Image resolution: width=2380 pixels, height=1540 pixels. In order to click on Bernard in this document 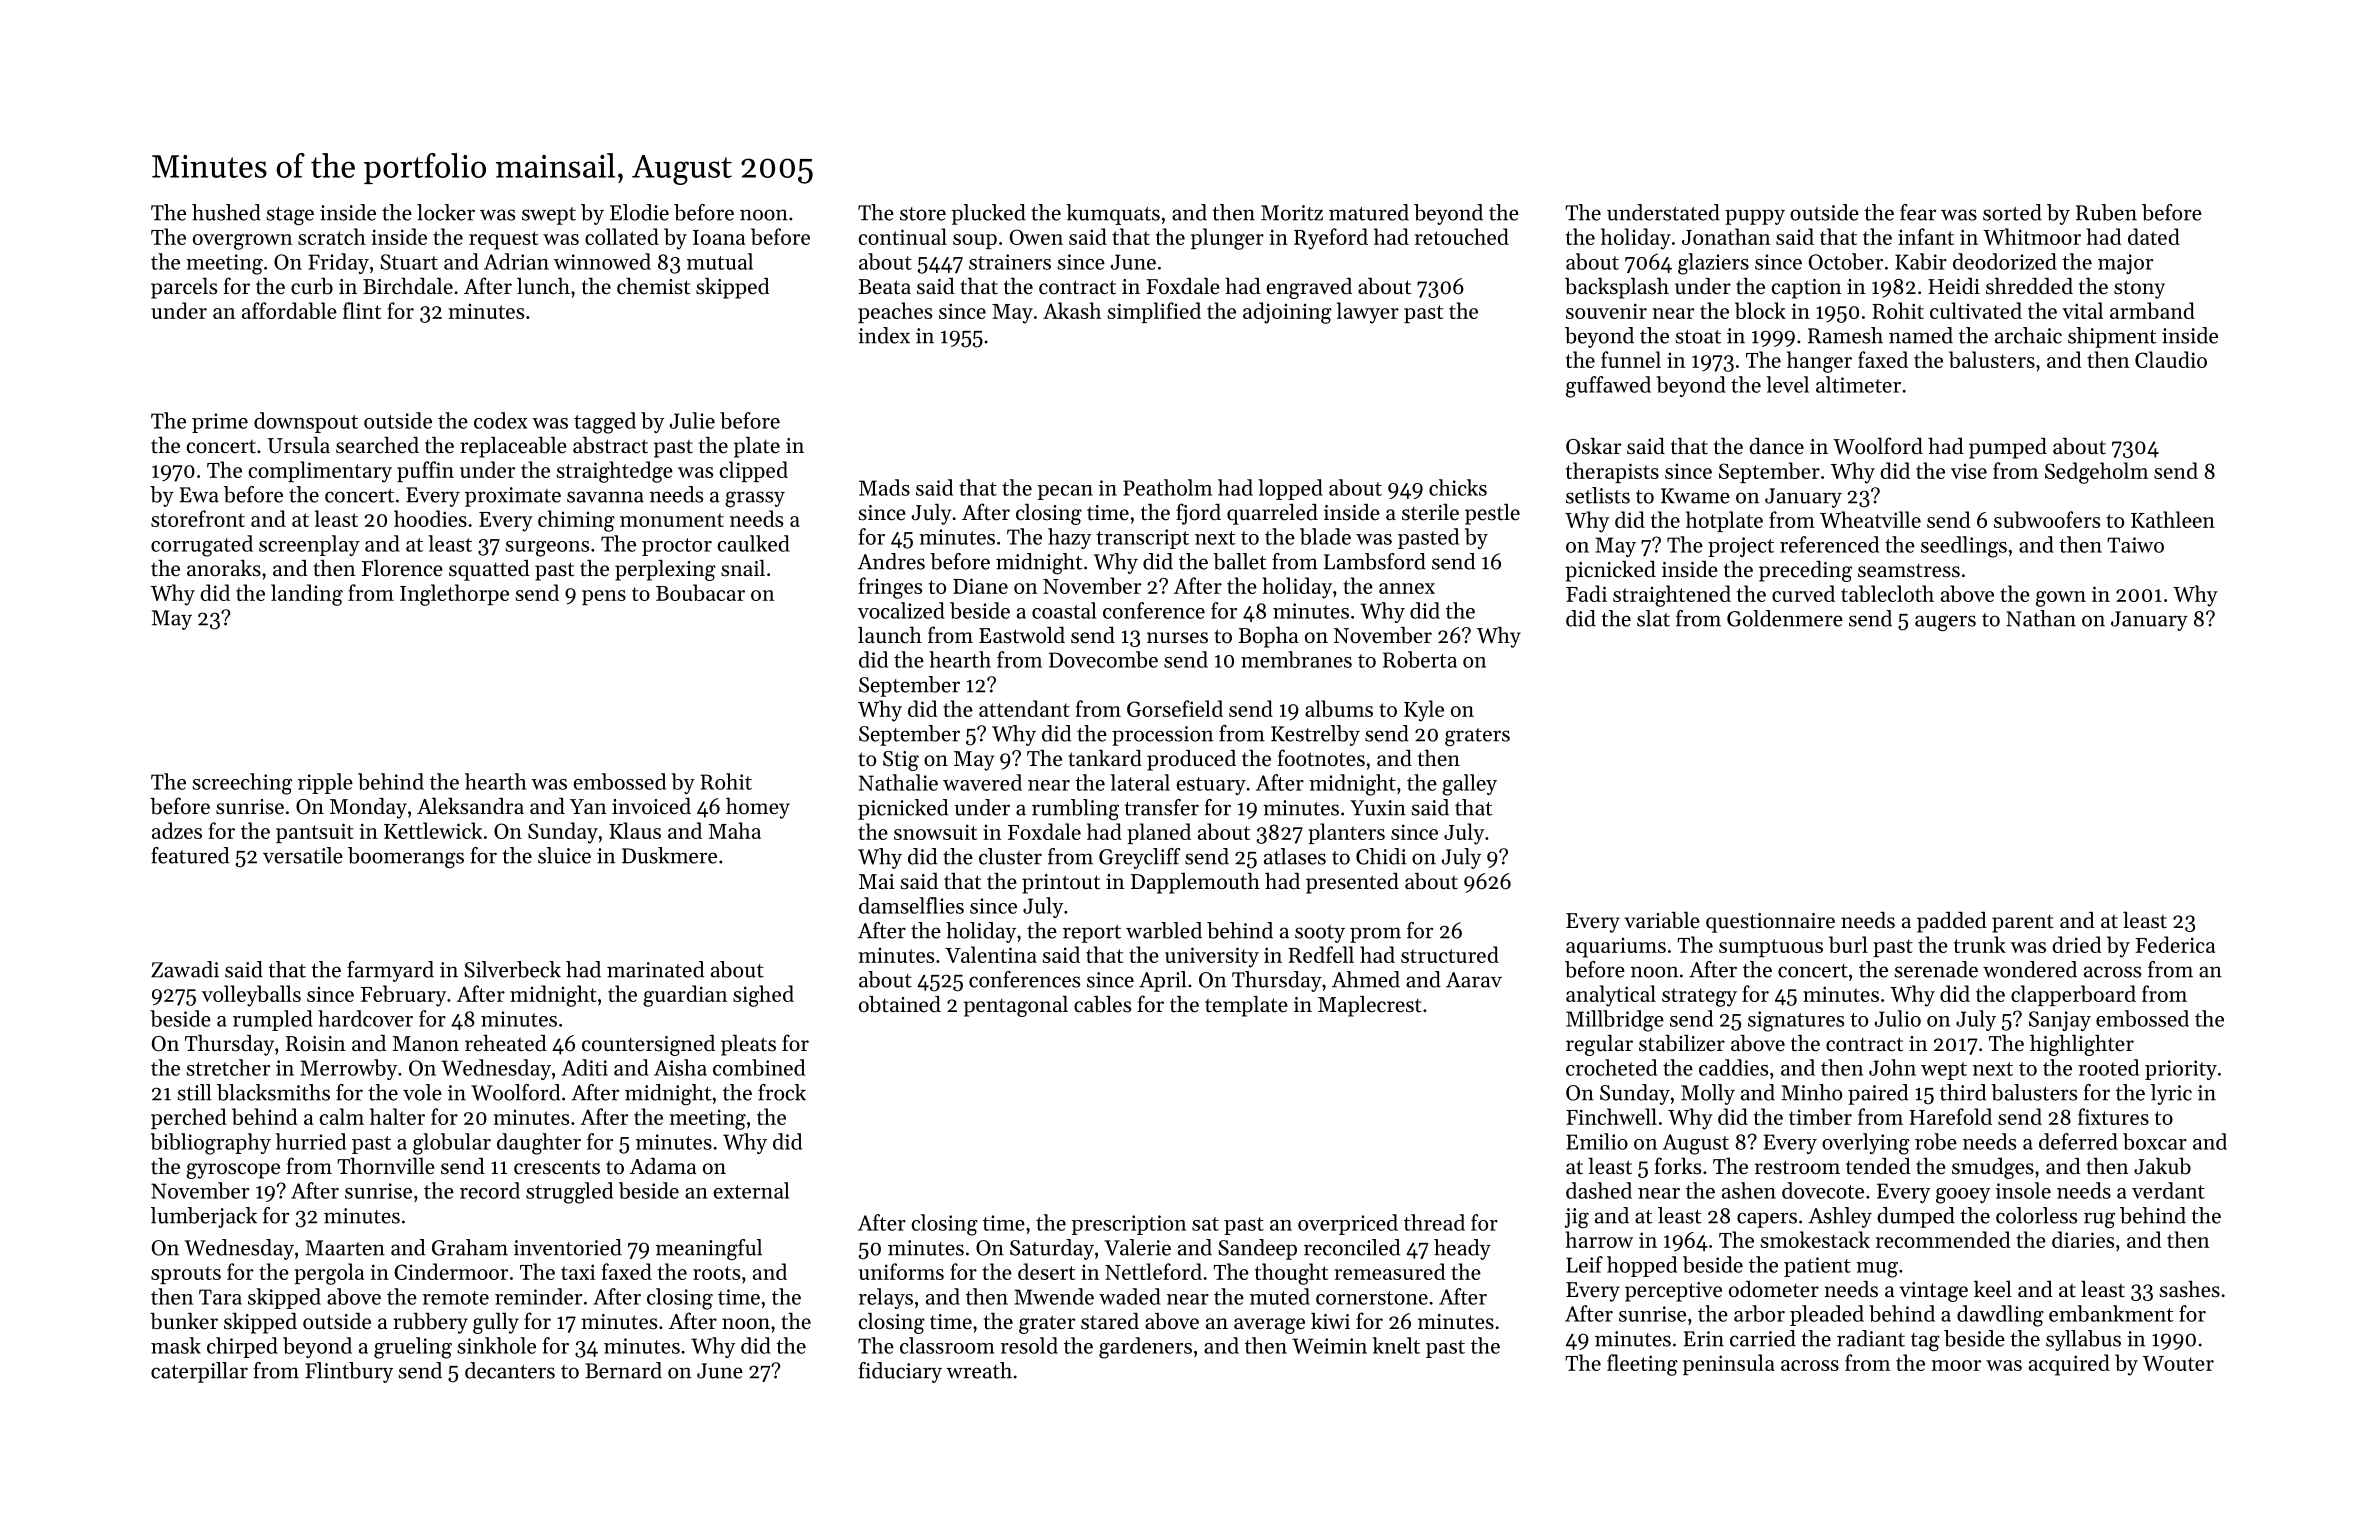, I will do `click(623, 1370)`.
